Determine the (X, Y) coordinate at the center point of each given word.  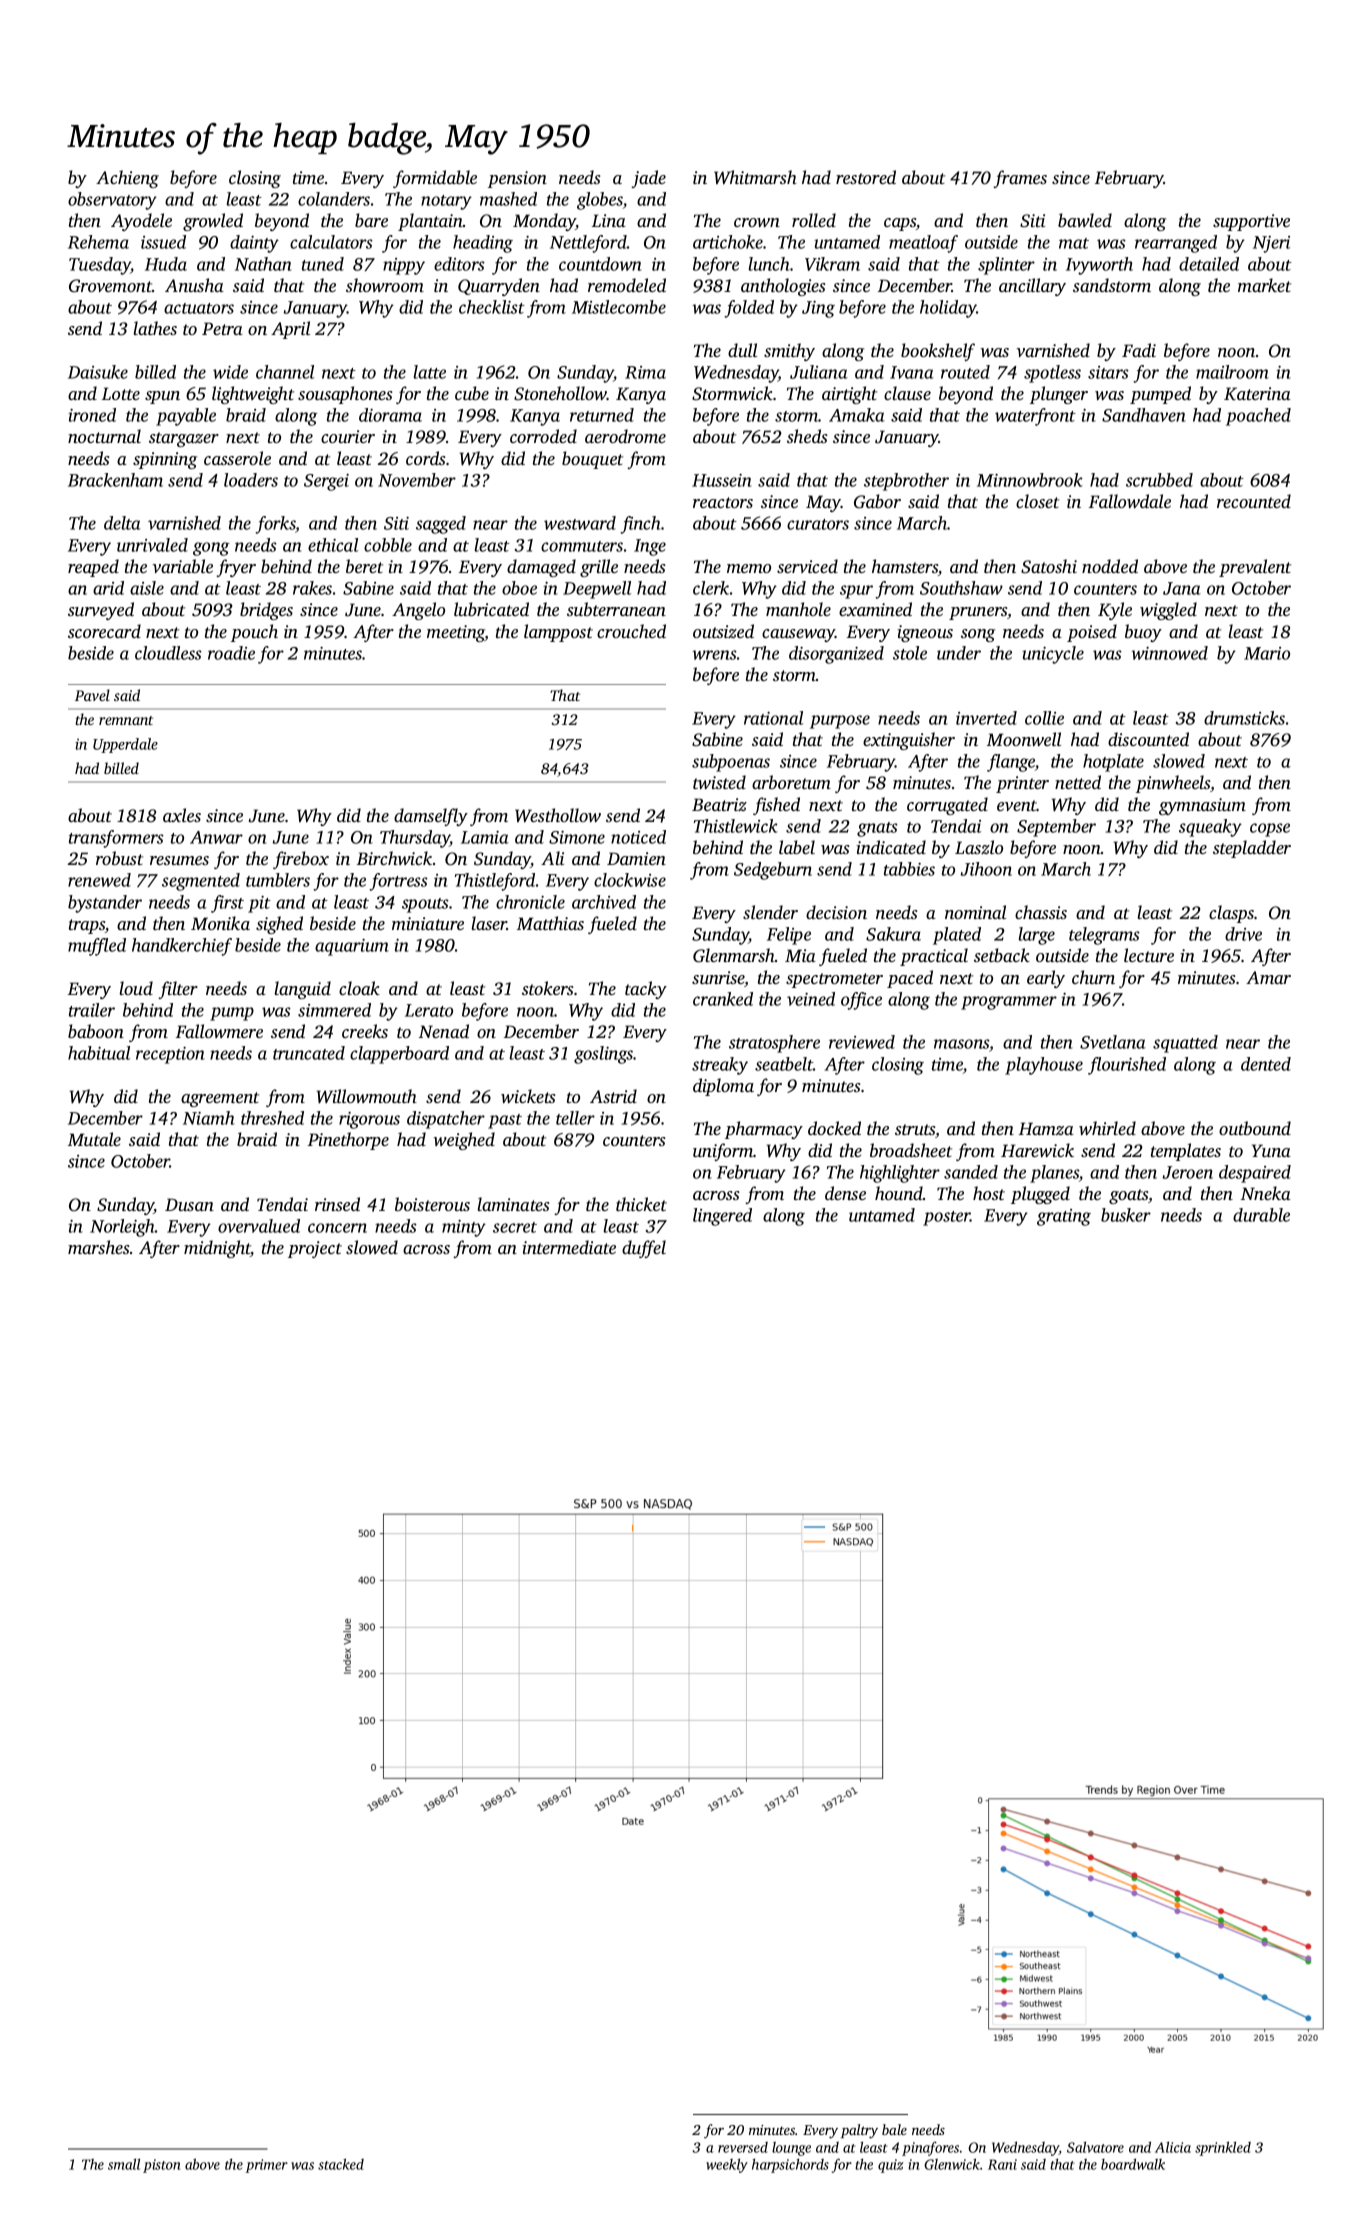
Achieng (127, 179)
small (124, 2164)
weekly (727, 2165)
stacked (341, 2164)
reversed (743, 2147)
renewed (99, 880)
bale (894, 2129)
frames (1020, 179)
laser (489, 923)
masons (961, 1044)
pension (517, 179)
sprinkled (1223, 2148)
